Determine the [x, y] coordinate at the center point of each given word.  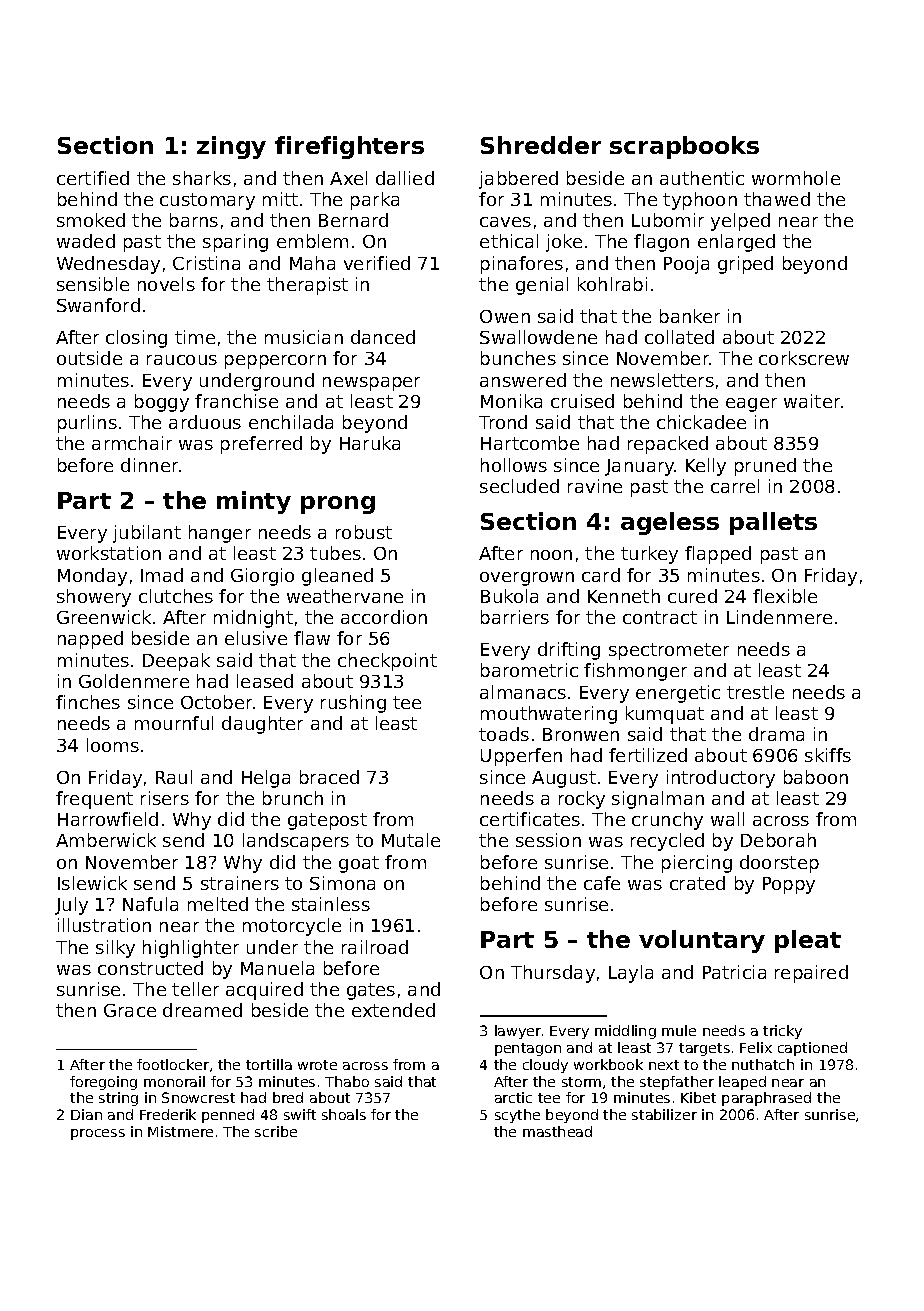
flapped [718, 555]
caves [505, 222]
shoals [344, 1114]
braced [329, 777]
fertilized [648, 755]
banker [690, 316]
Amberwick [106, 840]
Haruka [370, 443]
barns [194, 220]
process [98, 1134]
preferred [261, 445]
